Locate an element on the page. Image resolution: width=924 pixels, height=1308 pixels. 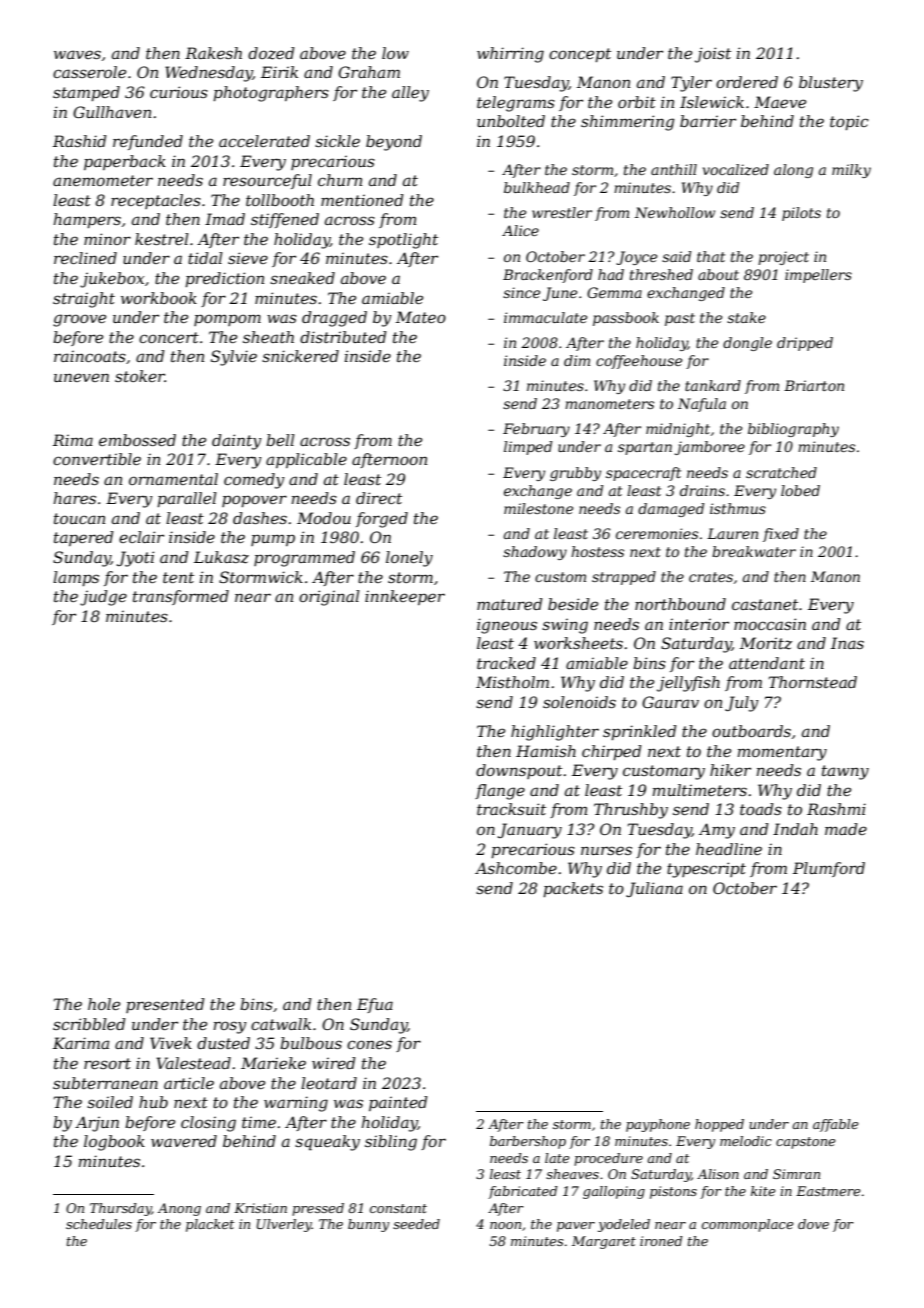
direct is located at coordinates (379, 498).
